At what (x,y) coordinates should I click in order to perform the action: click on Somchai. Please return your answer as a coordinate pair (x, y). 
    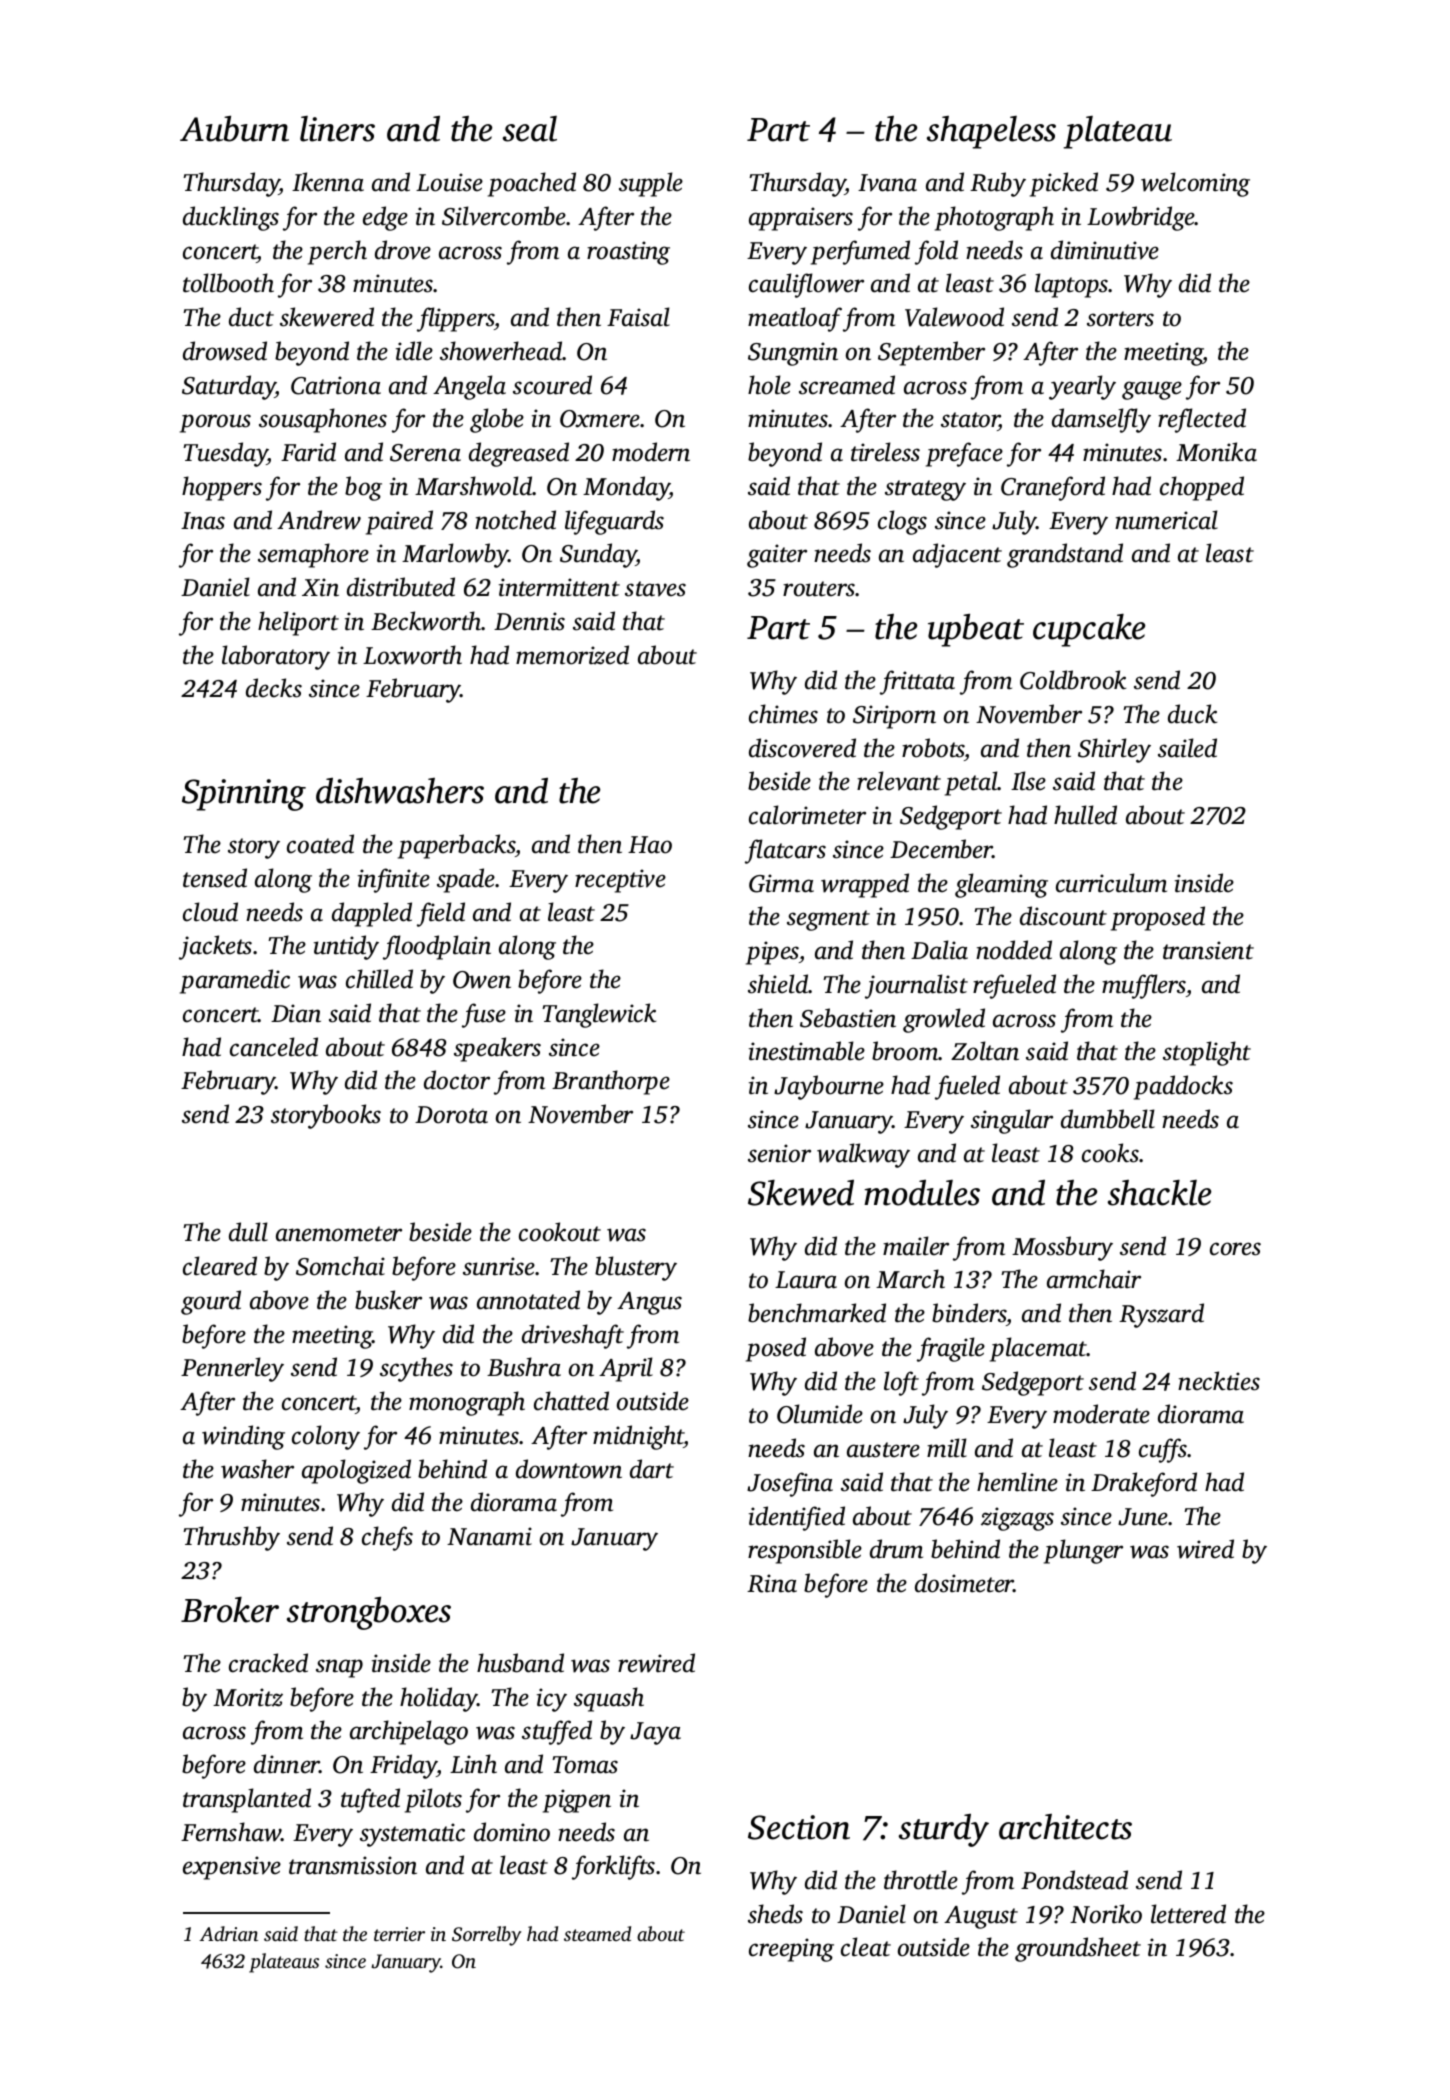
    Looking at the image, I should click on (340, 1266).
